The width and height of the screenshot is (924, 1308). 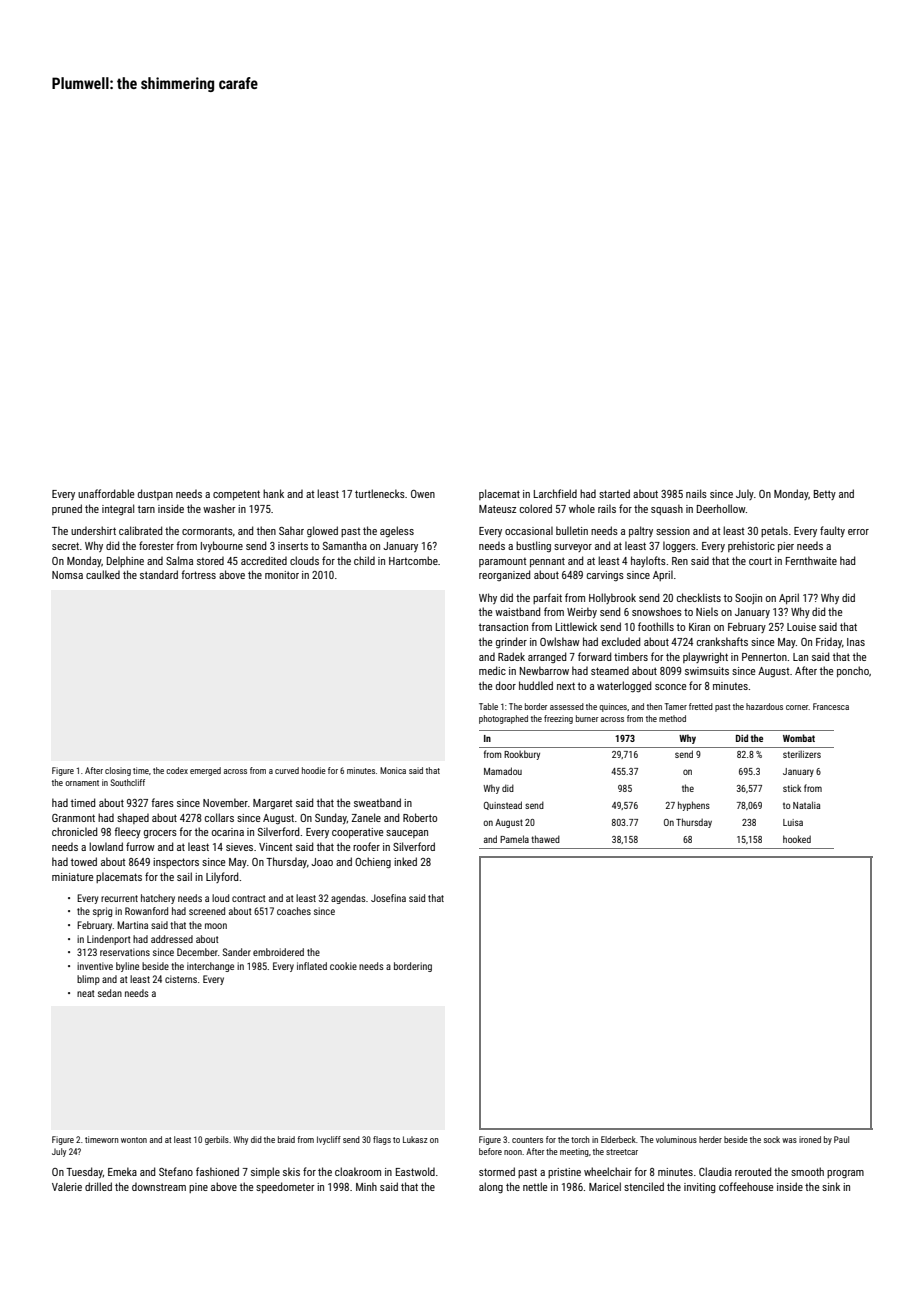 I want to click on fortress, so click(x=198, y=574).
